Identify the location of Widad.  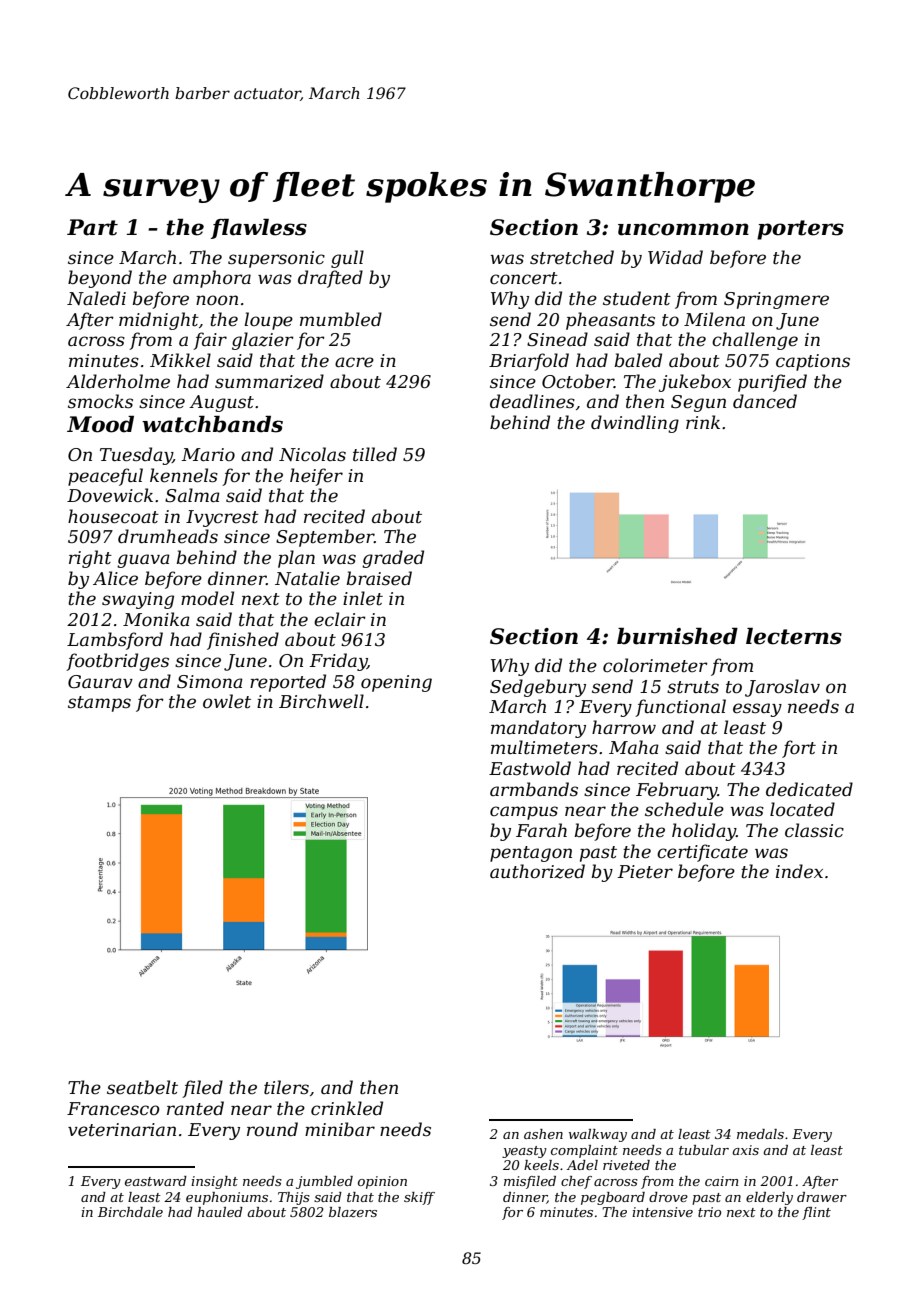
(675, 257).
